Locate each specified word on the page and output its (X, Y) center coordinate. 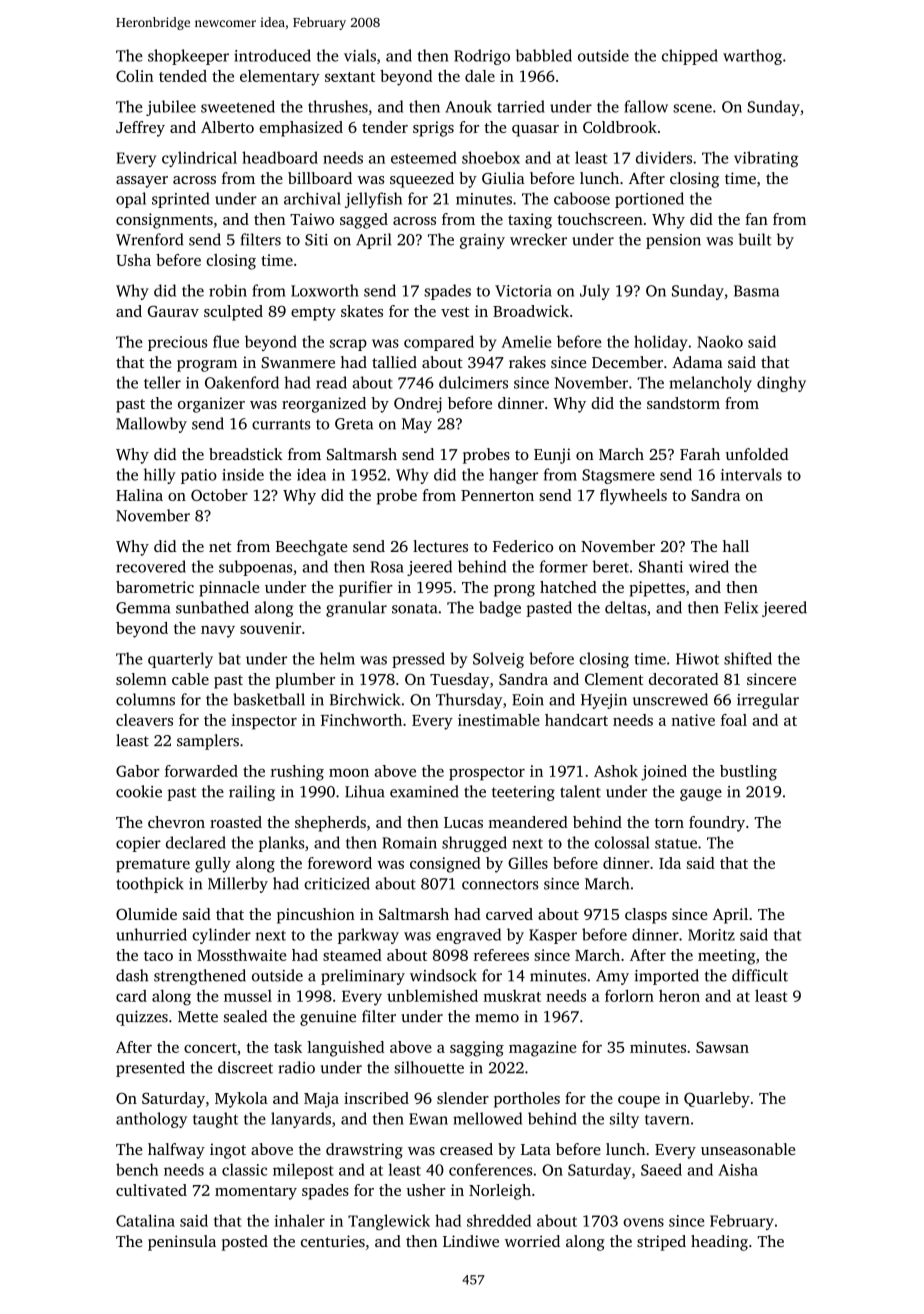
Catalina (145, 1220)
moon (349, 773)
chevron (176, 822)
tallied (394, 362)
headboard (280, 157)
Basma (756, 291)
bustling (748, 773)
